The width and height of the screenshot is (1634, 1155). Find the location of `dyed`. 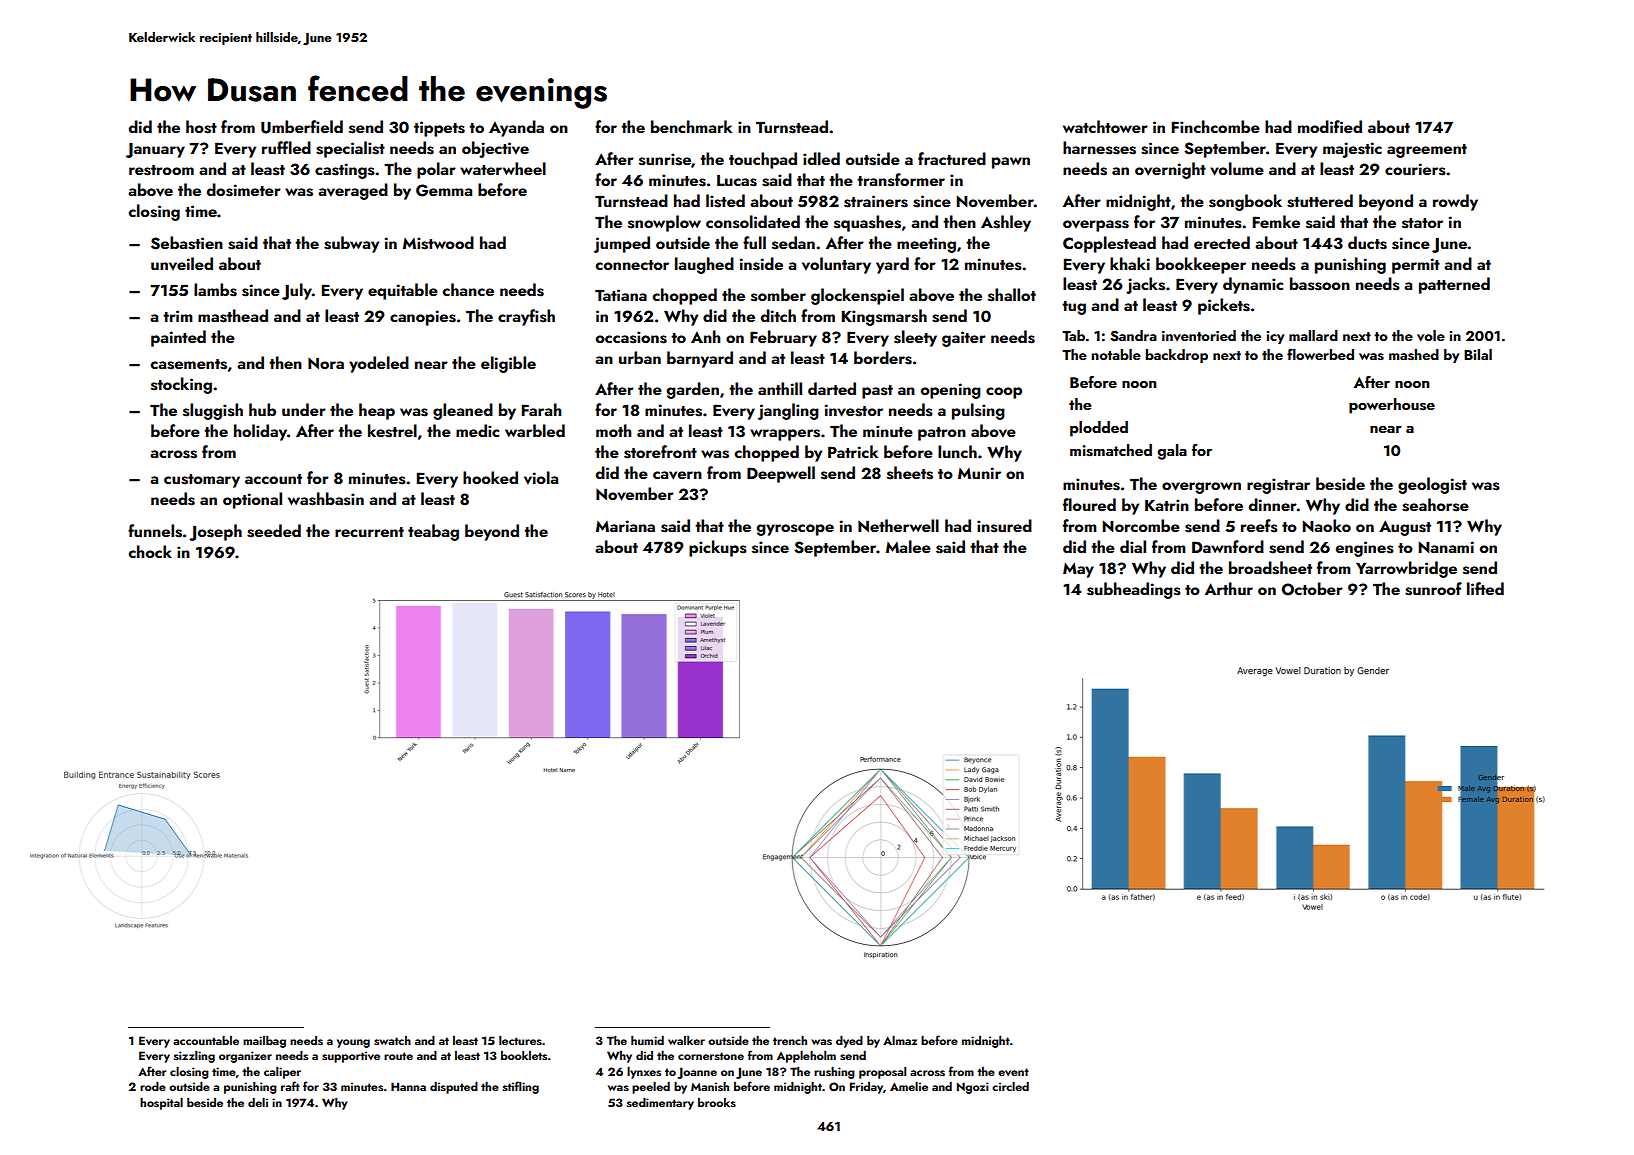

dyed is located at coordinates (849, 1041).
